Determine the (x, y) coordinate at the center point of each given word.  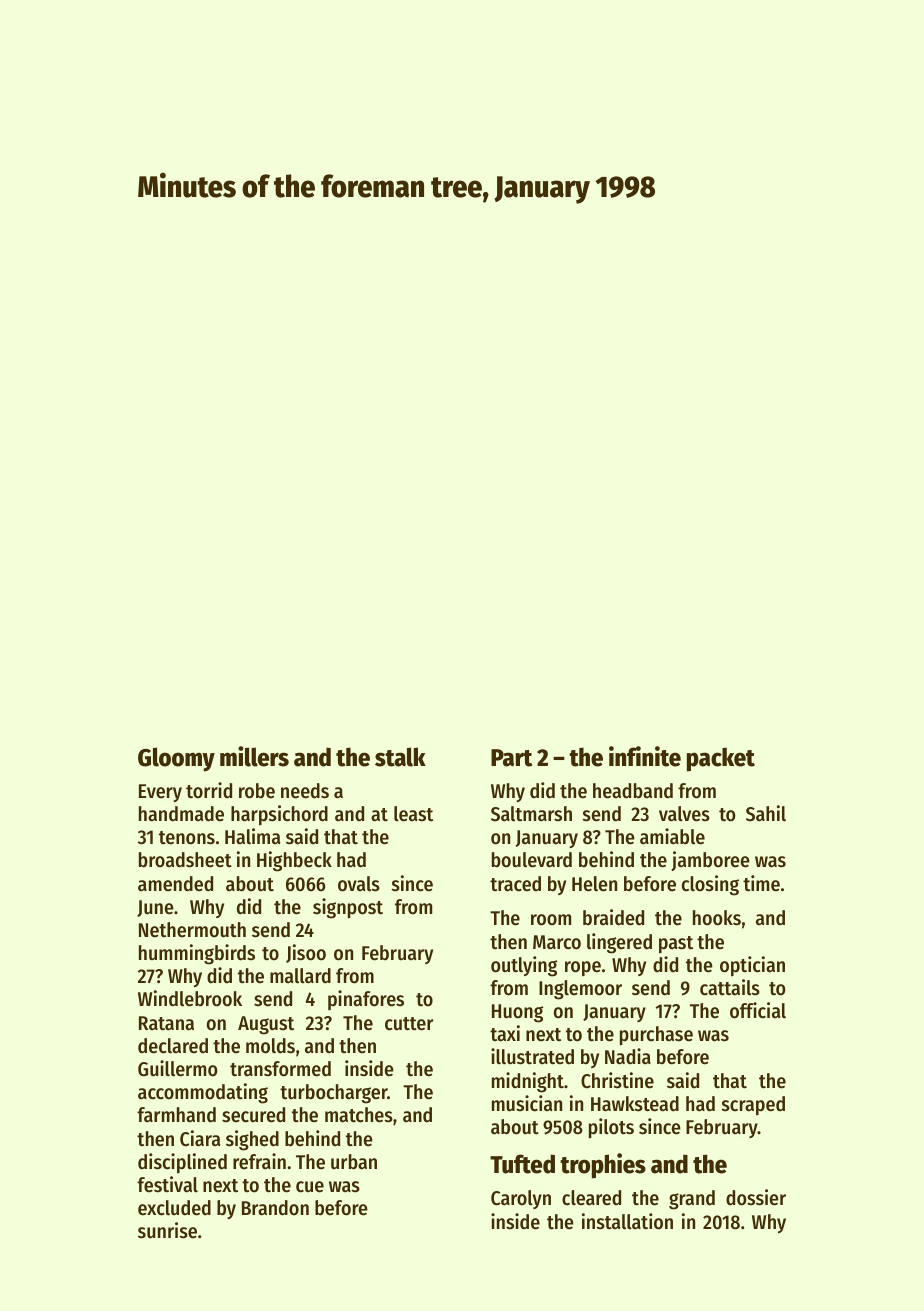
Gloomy (176, 759)
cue (310, 1187)
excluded (174, 1208)
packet (721, 759)
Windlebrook (190, 998)
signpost (348, 908)
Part (511, 758)
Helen (594, 884)
